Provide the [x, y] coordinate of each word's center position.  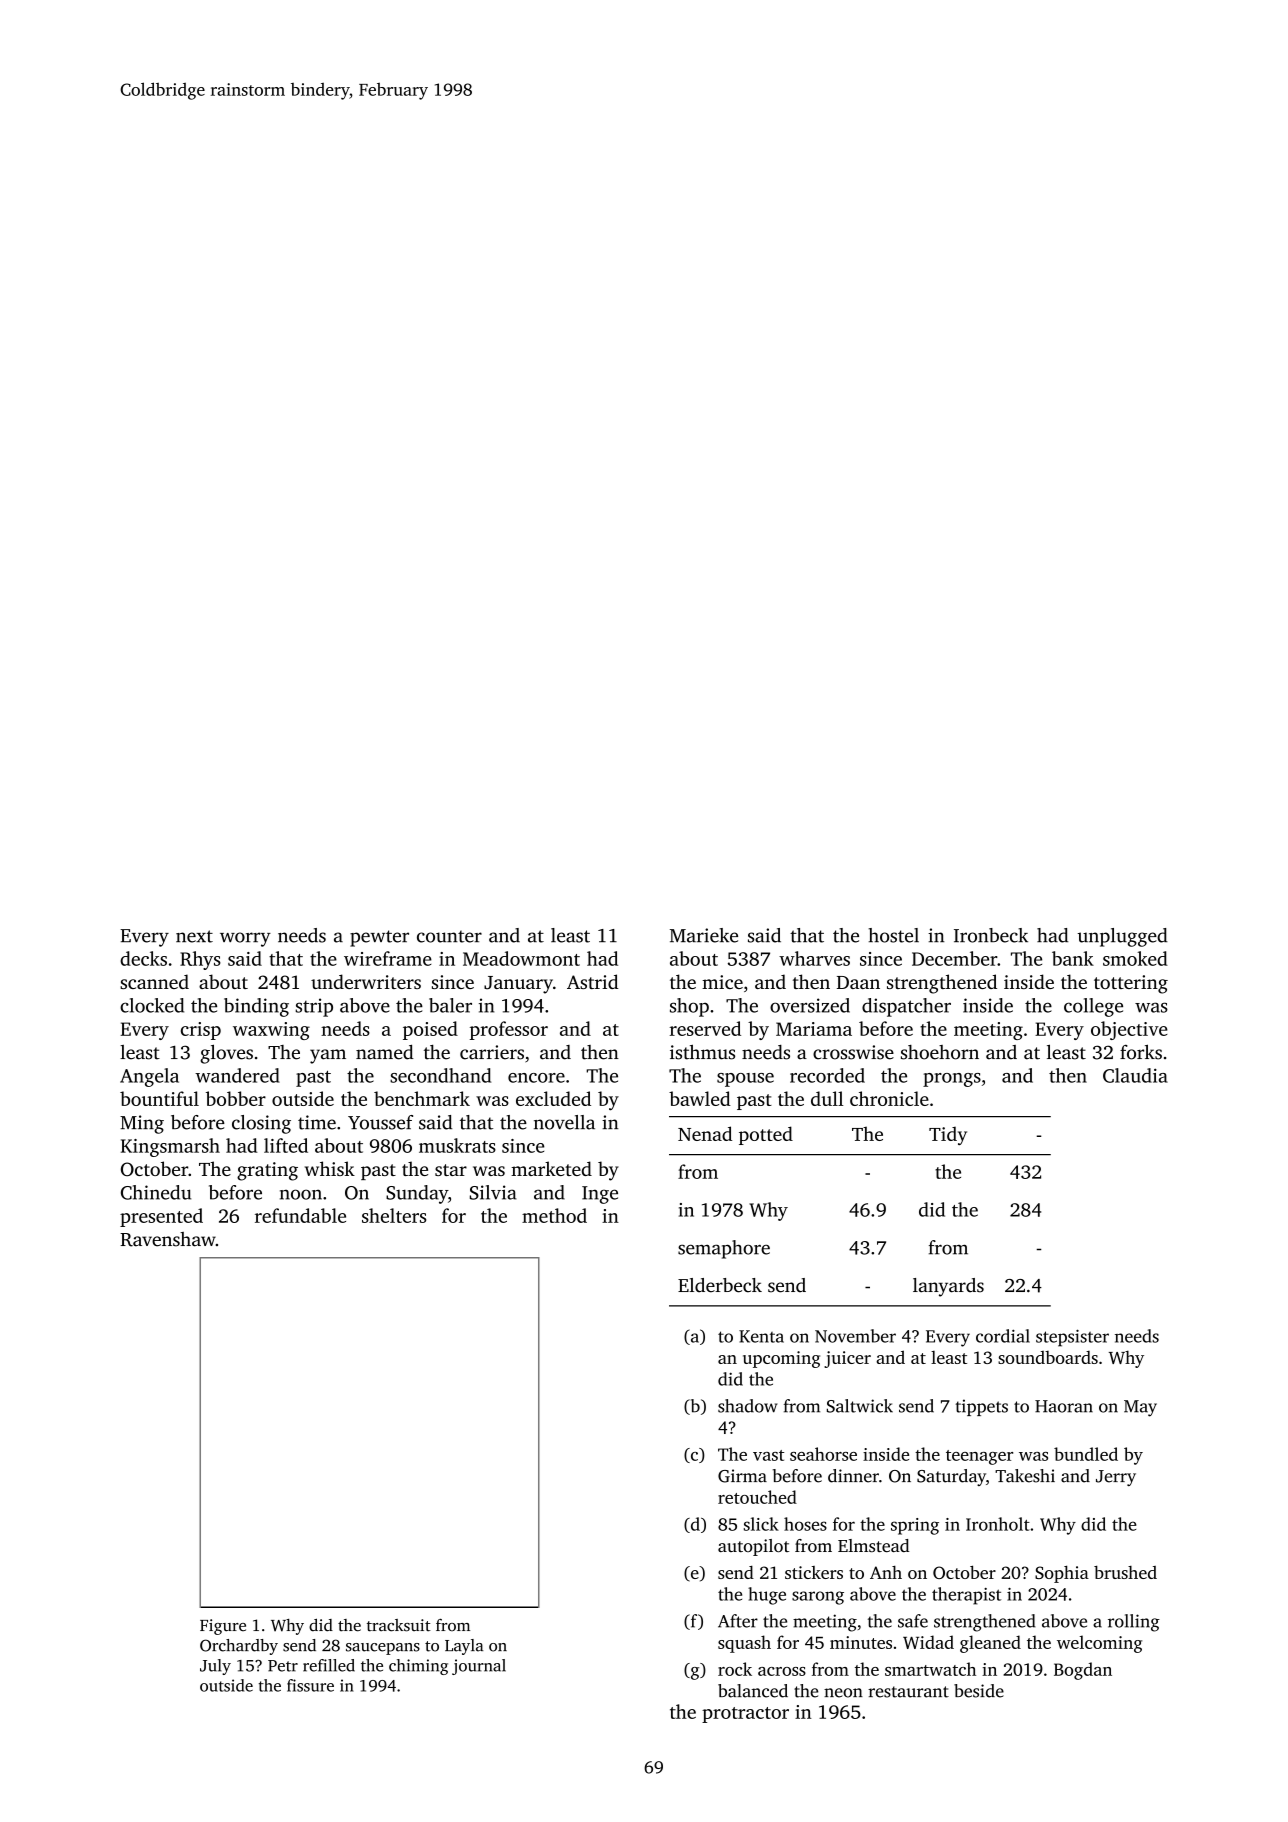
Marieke [704, 935]
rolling [1134, 1623]
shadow [747, 1406]
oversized [810, 1005]
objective [1129, 1030]
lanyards [948, 1287]
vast [768, 1455]
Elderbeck [720, 1285]
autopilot [753, 1547]
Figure [223, 1627]
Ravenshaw [168, 1239]
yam [328, 1056]
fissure [310, 1685]
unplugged [1123, 937]
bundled [1086, 1454]
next [194, 936]
